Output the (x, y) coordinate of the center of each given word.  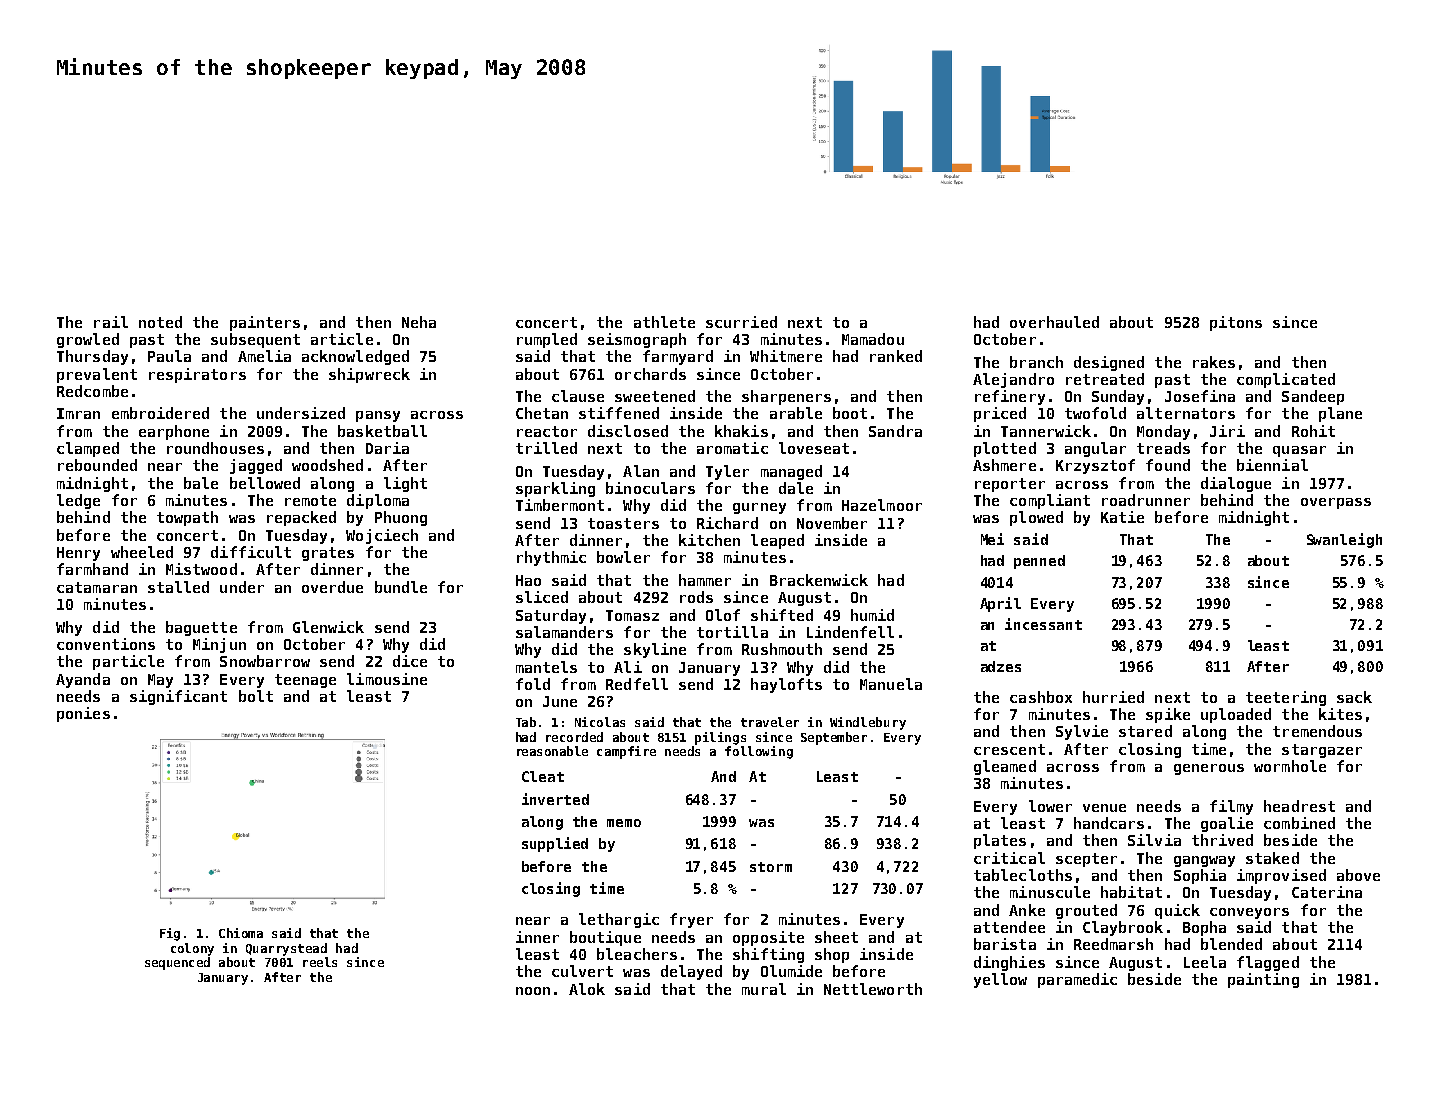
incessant (1043, 624)
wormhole (1290, 766)
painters (265, 323)
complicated (1286, 380)
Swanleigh (1344, 540)
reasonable (552, 751)
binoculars (650, 488)
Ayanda (83, 680)
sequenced (177, 963)
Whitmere (786, 356)
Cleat (543, 776)
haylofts (786, 685)
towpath (187, 518)
